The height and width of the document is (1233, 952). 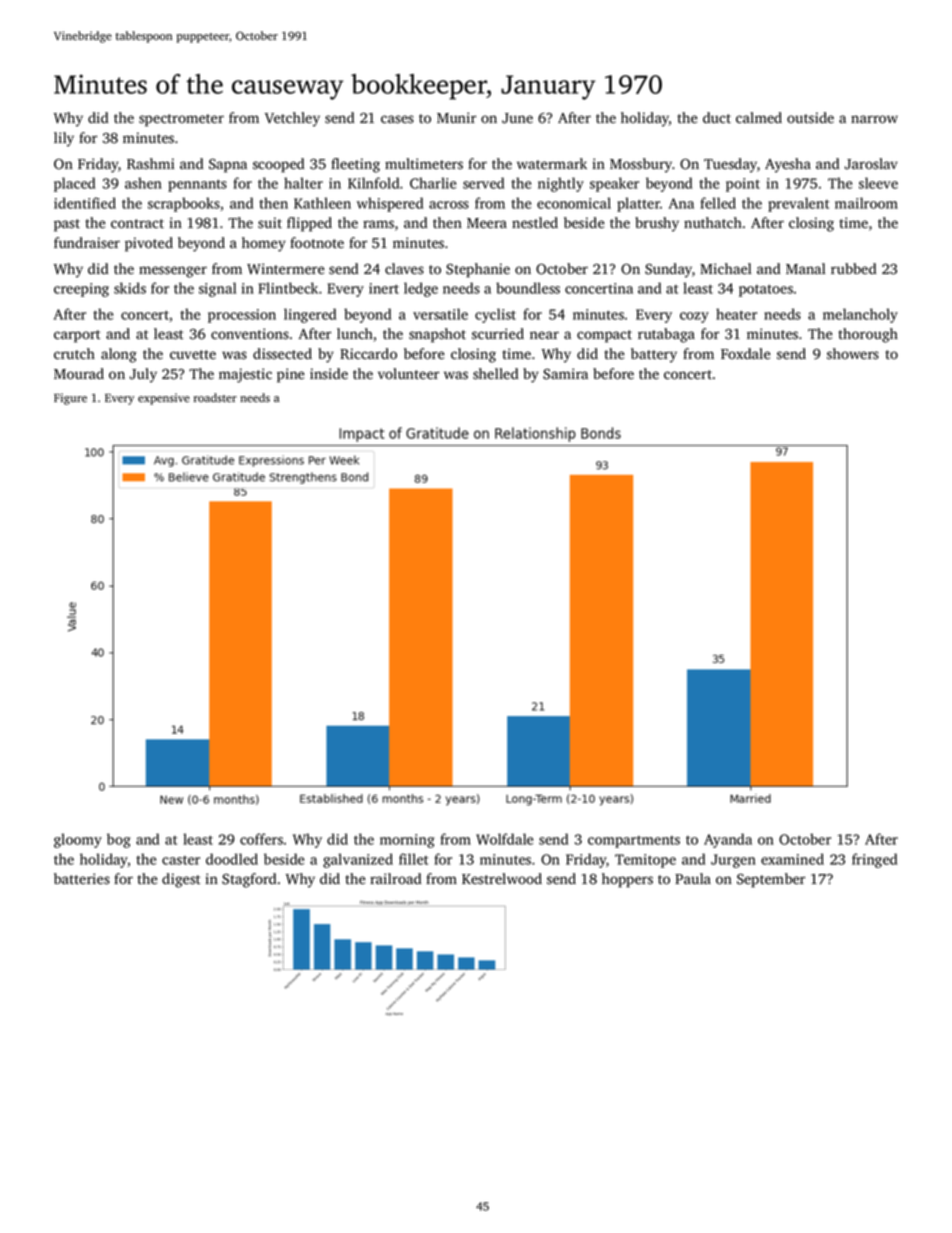 What do you see at coordinates (78, 840) in the document?
I see `gloomy` at bounding box center [78, 840].
